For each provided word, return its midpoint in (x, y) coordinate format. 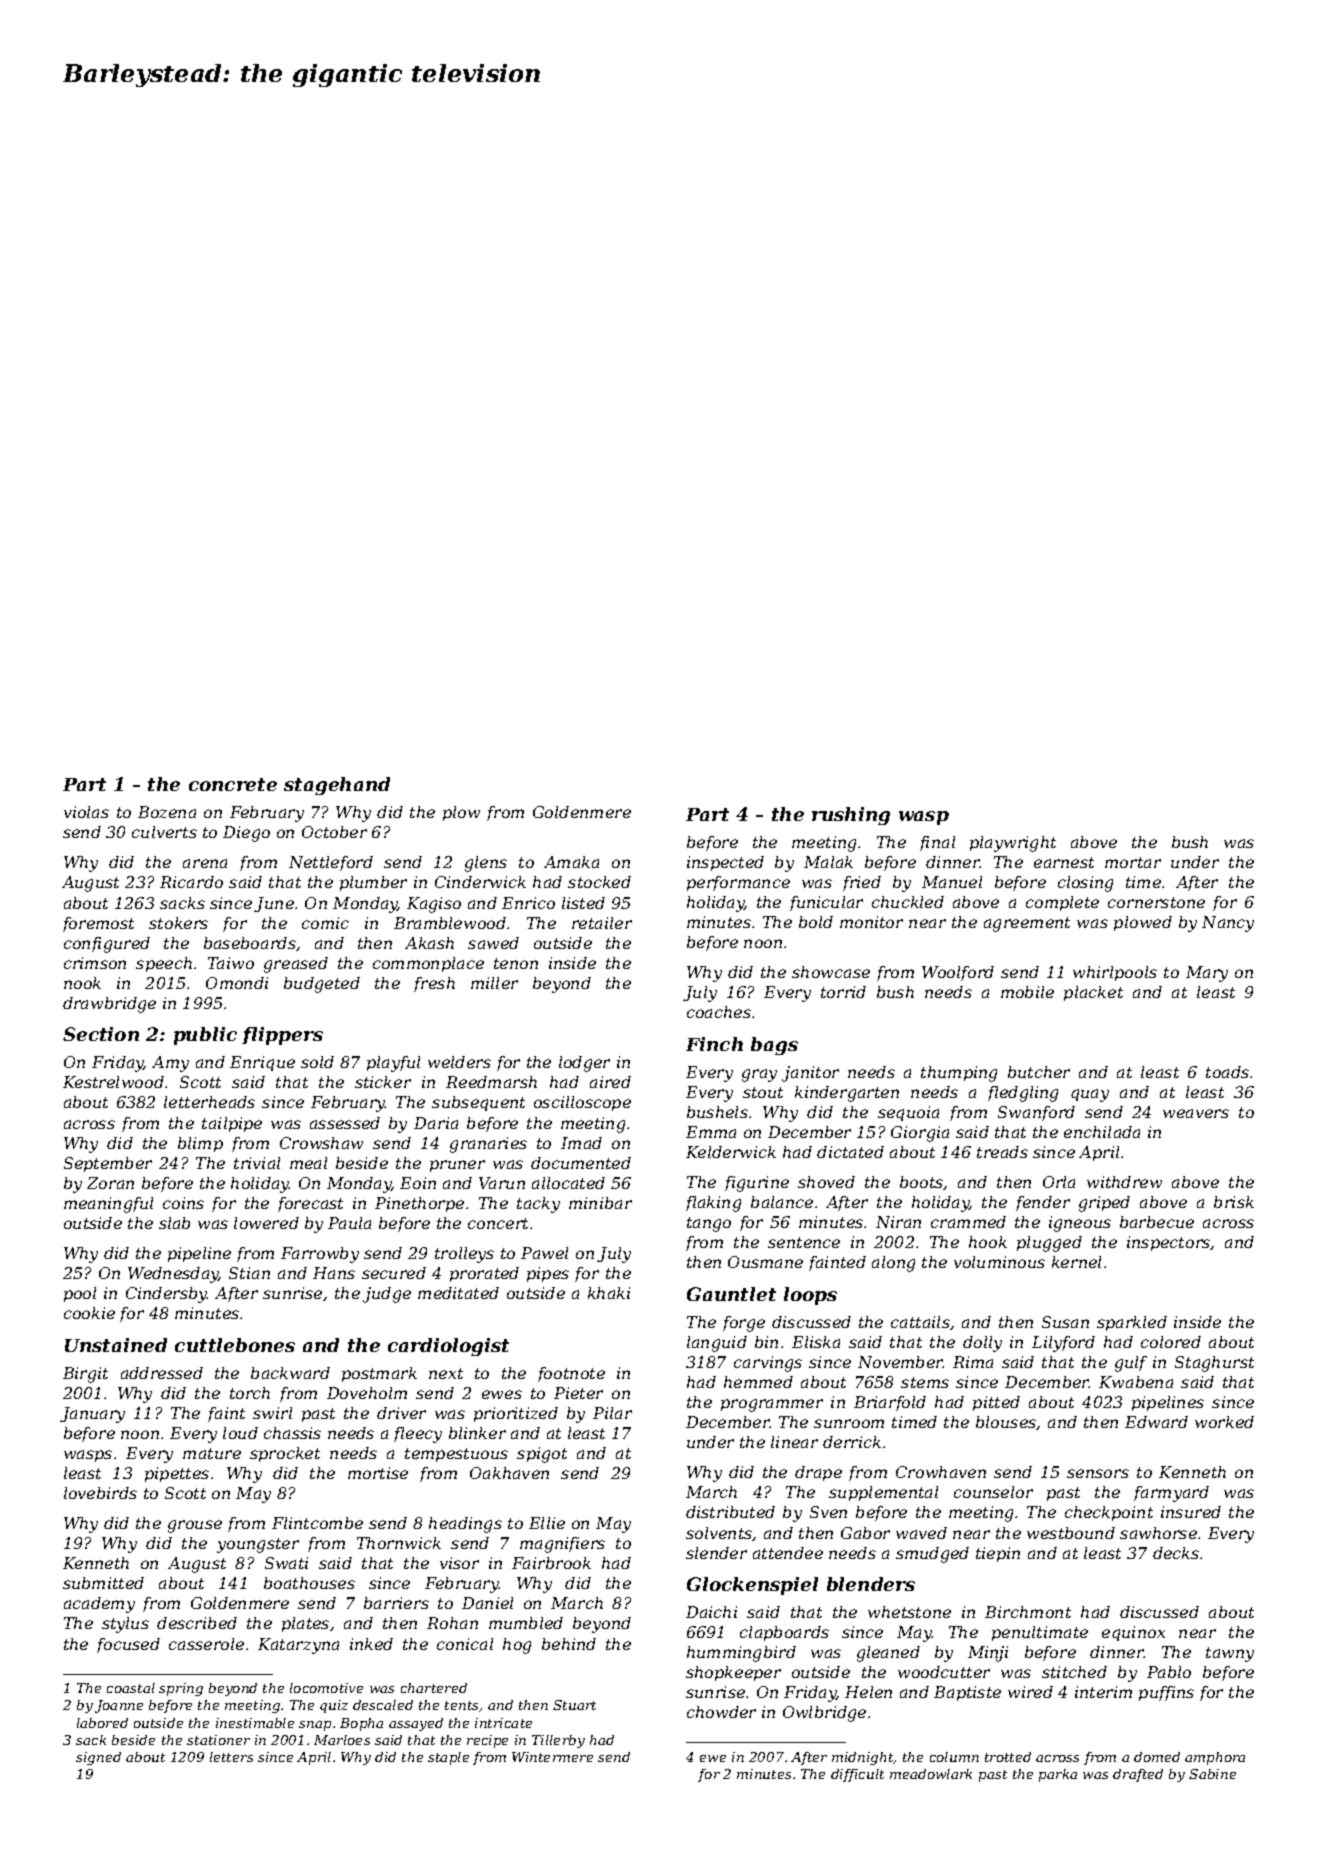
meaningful (108, 1205)
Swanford (1036, 1113)
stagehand (337, 786)
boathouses (309, 1583)
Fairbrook (551, 1563)
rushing (851, 816)
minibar (600, 1203)
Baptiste (967, 1693)
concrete (233, 784)
